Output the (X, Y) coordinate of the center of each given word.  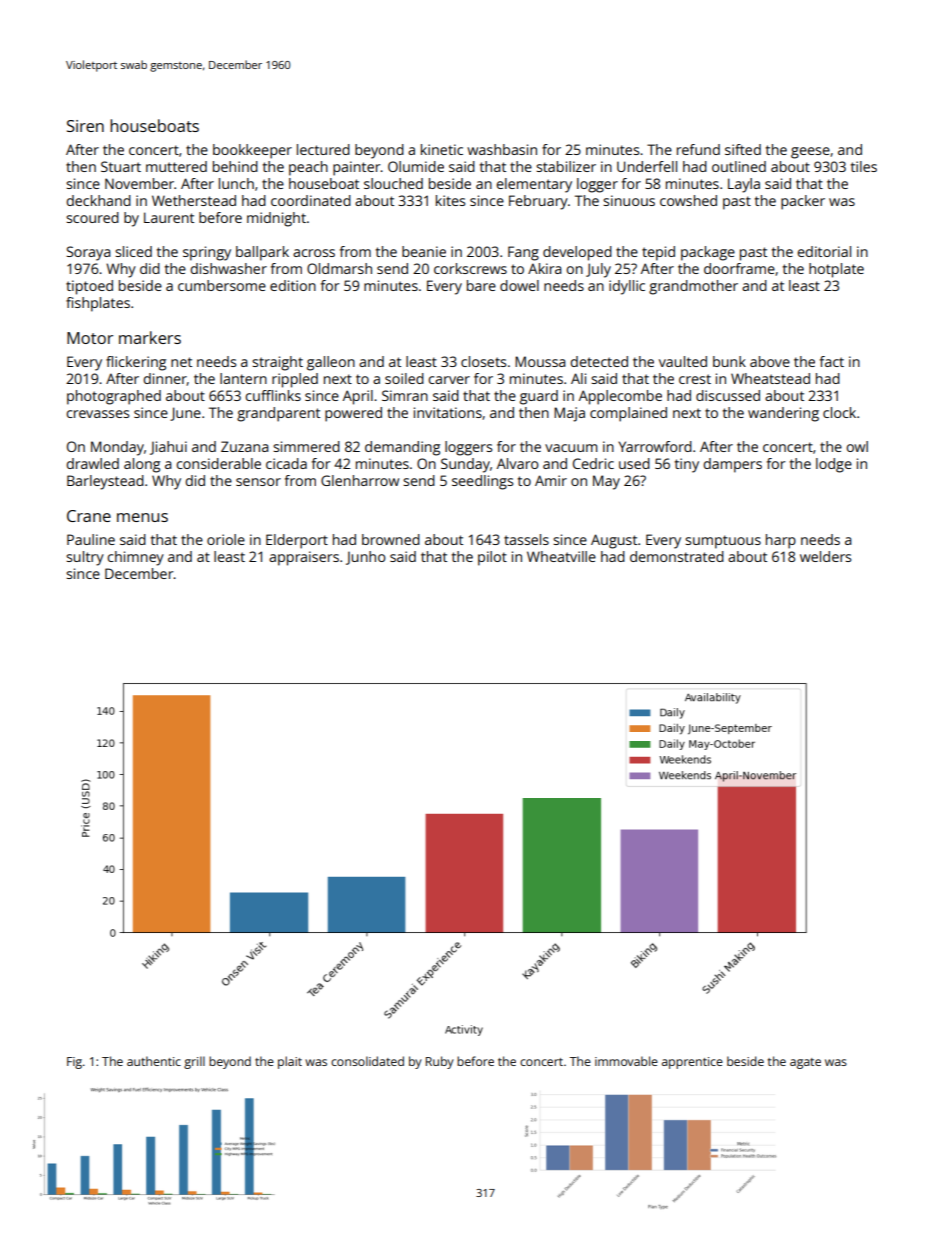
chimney (135, 558)
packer (803, 202)
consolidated (367, 1061)
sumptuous (723, 542)
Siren (85, 126)
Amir (551, 480)
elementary (534, 185)
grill (194, 1062)
